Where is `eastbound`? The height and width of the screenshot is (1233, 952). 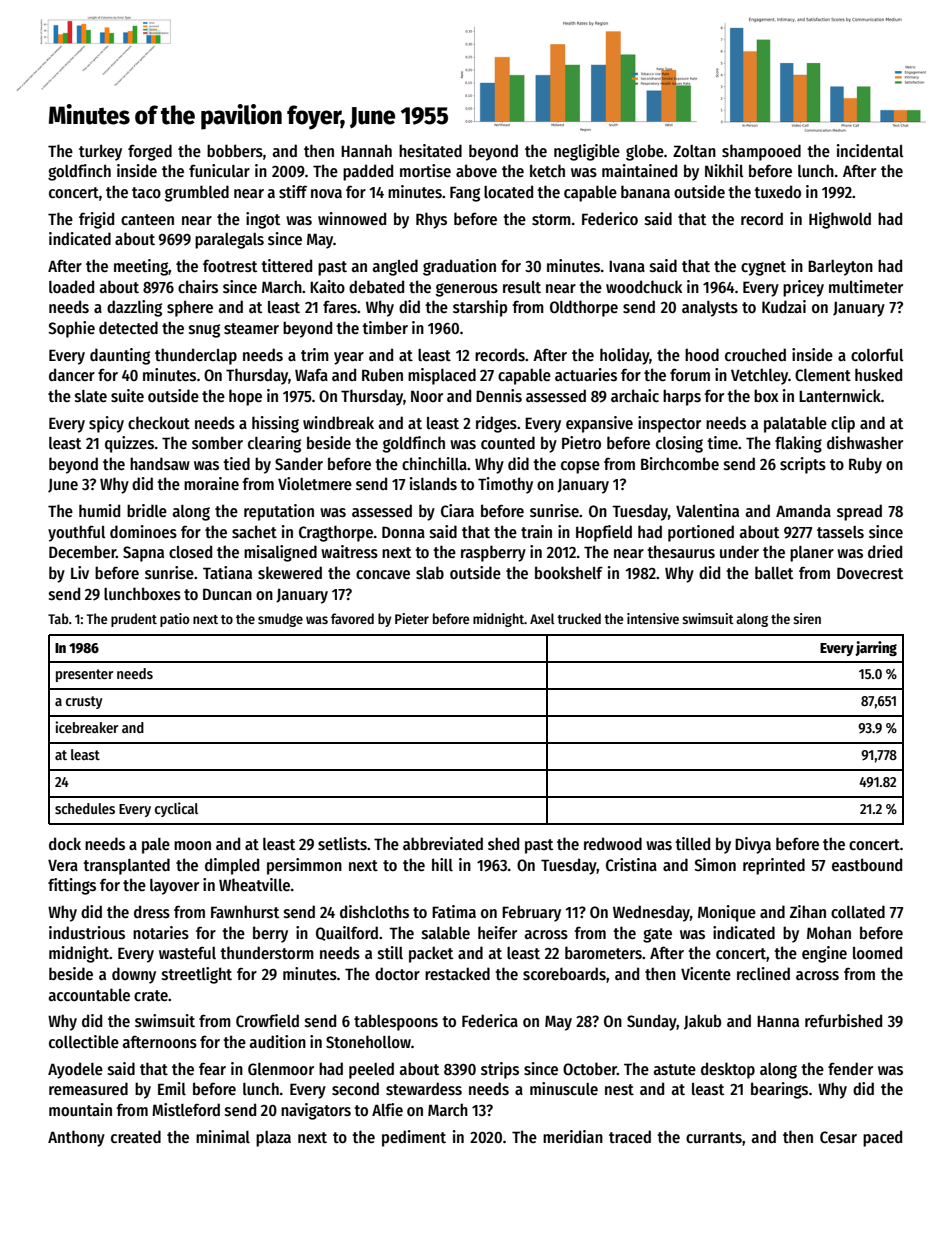
eastbound is located at coordinates (867, 864).
